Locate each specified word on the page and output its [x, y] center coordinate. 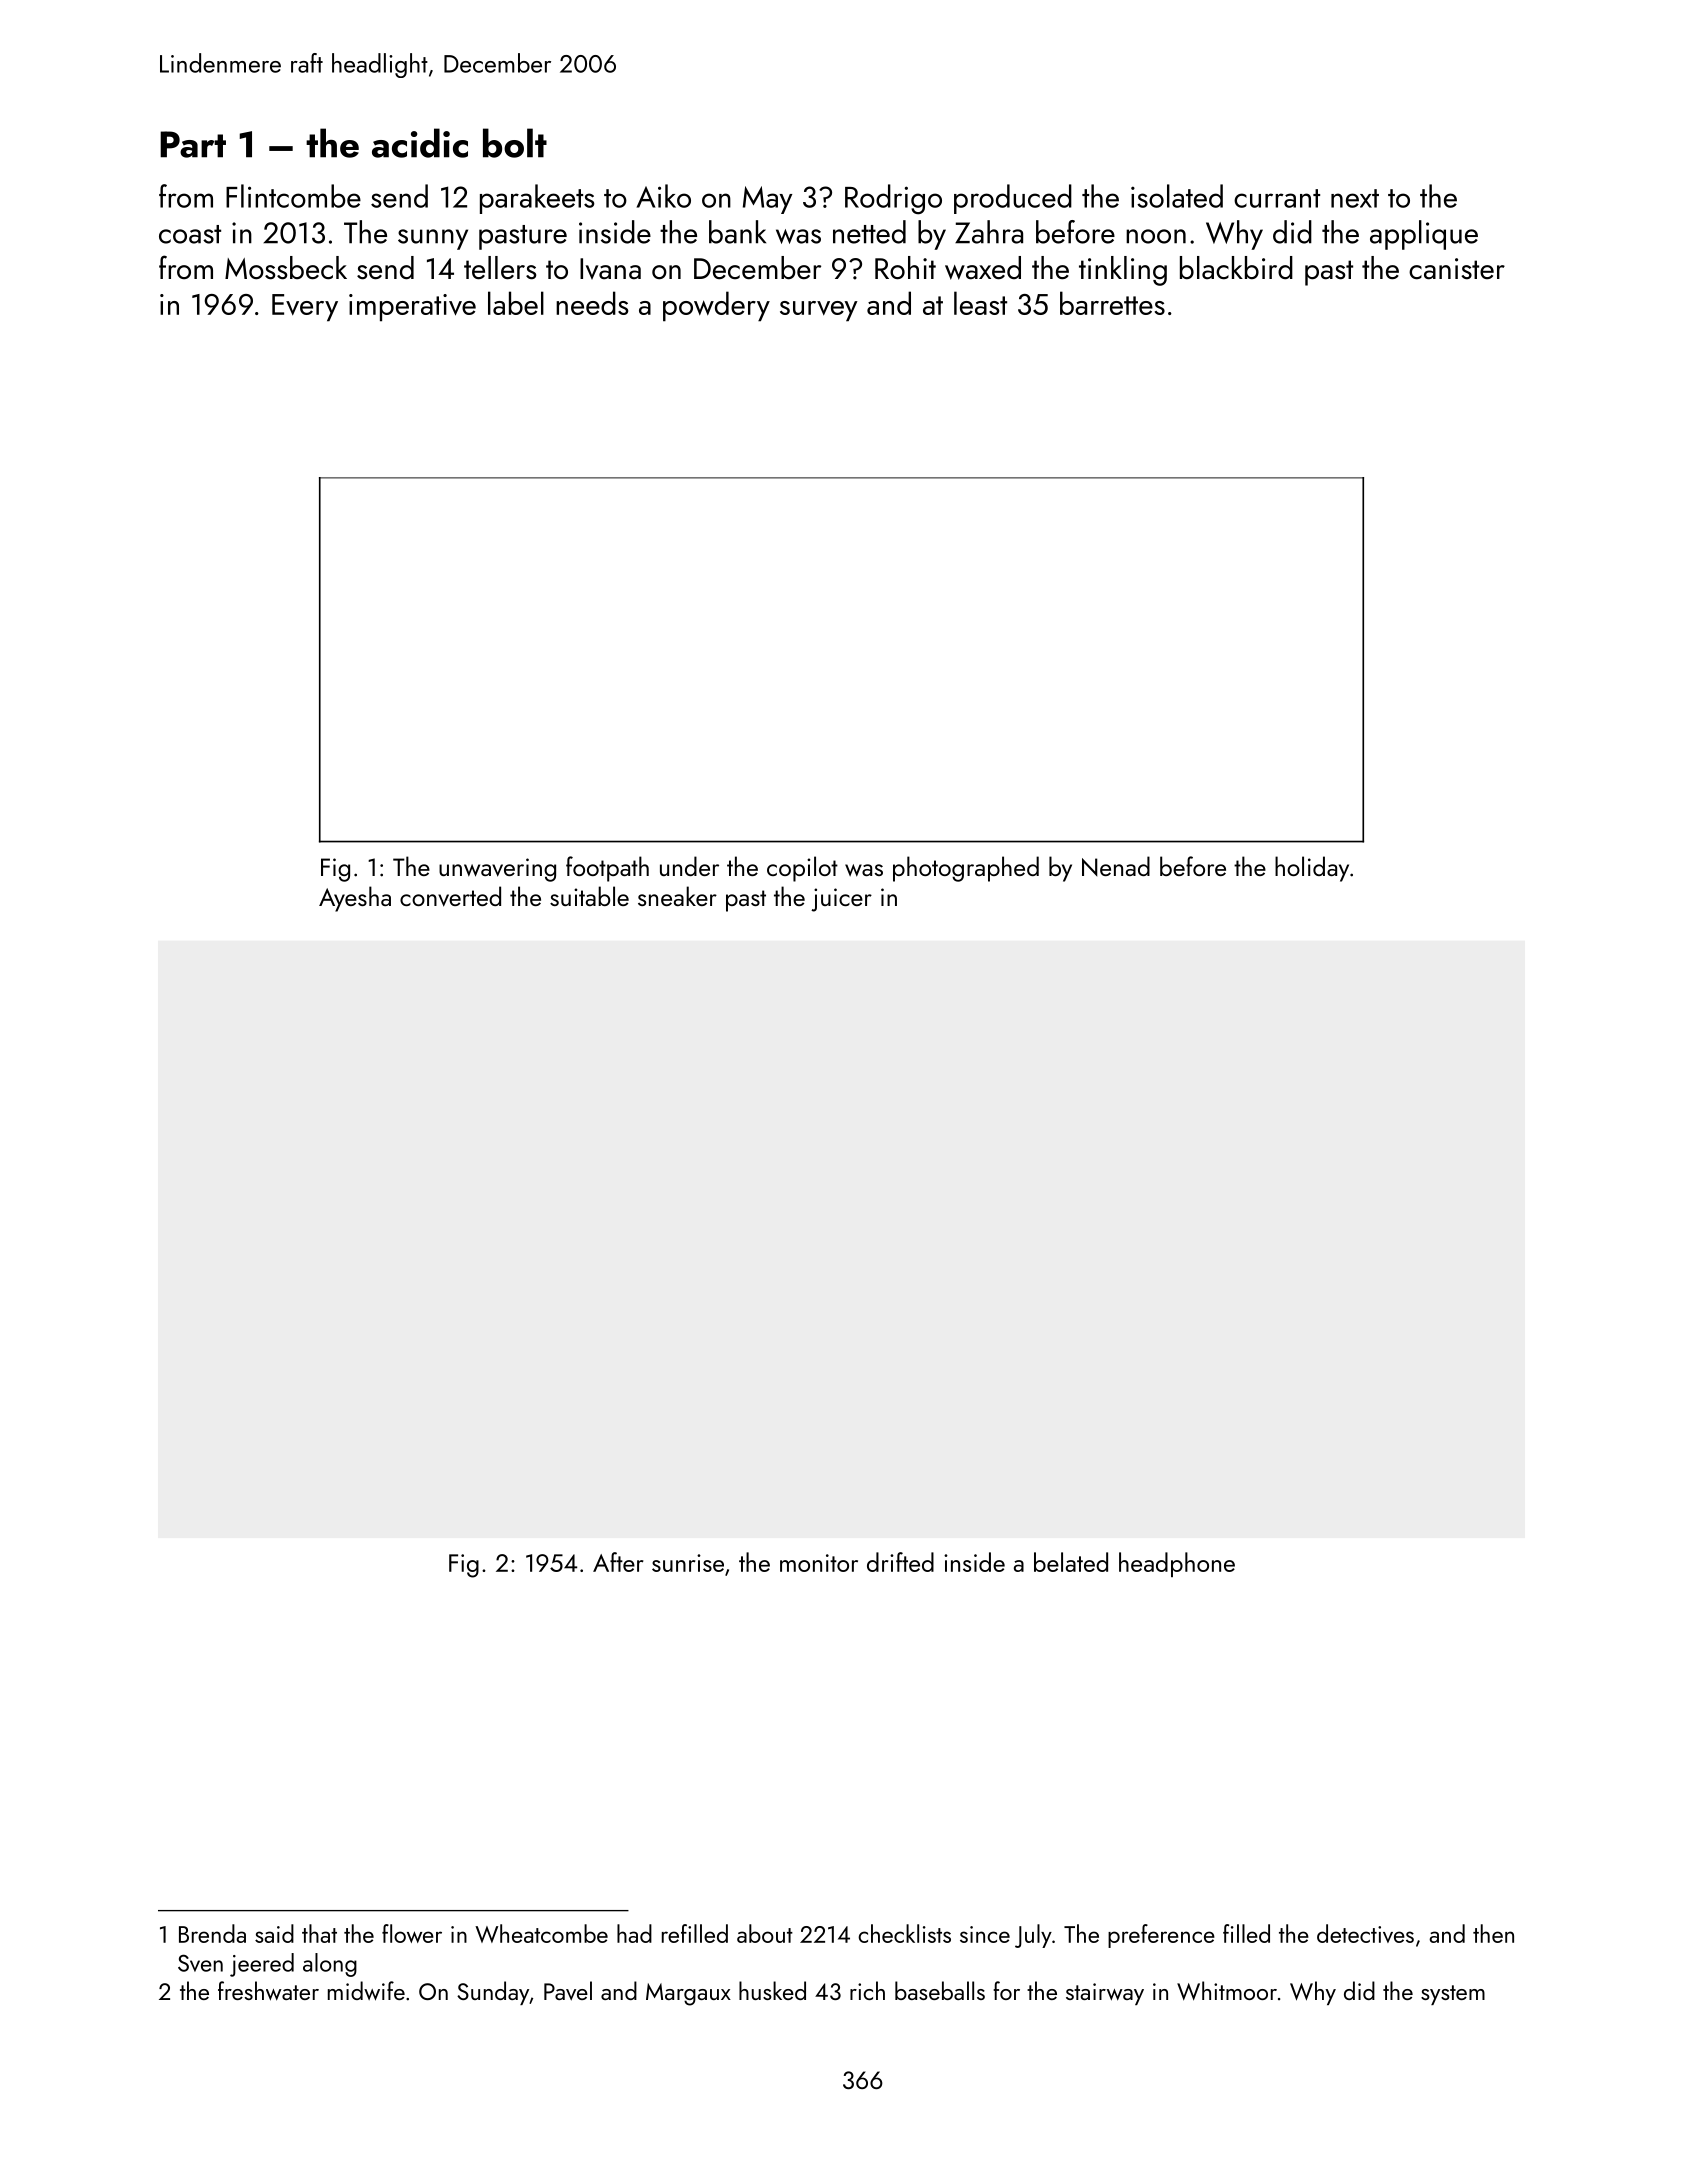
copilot [802, 869]
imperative [412, 308]
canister [1457, 269]
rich [867, 1990]
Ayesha [355, 899]
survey [819, 311]
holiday [1312, 869]
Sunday [493, 1993]
